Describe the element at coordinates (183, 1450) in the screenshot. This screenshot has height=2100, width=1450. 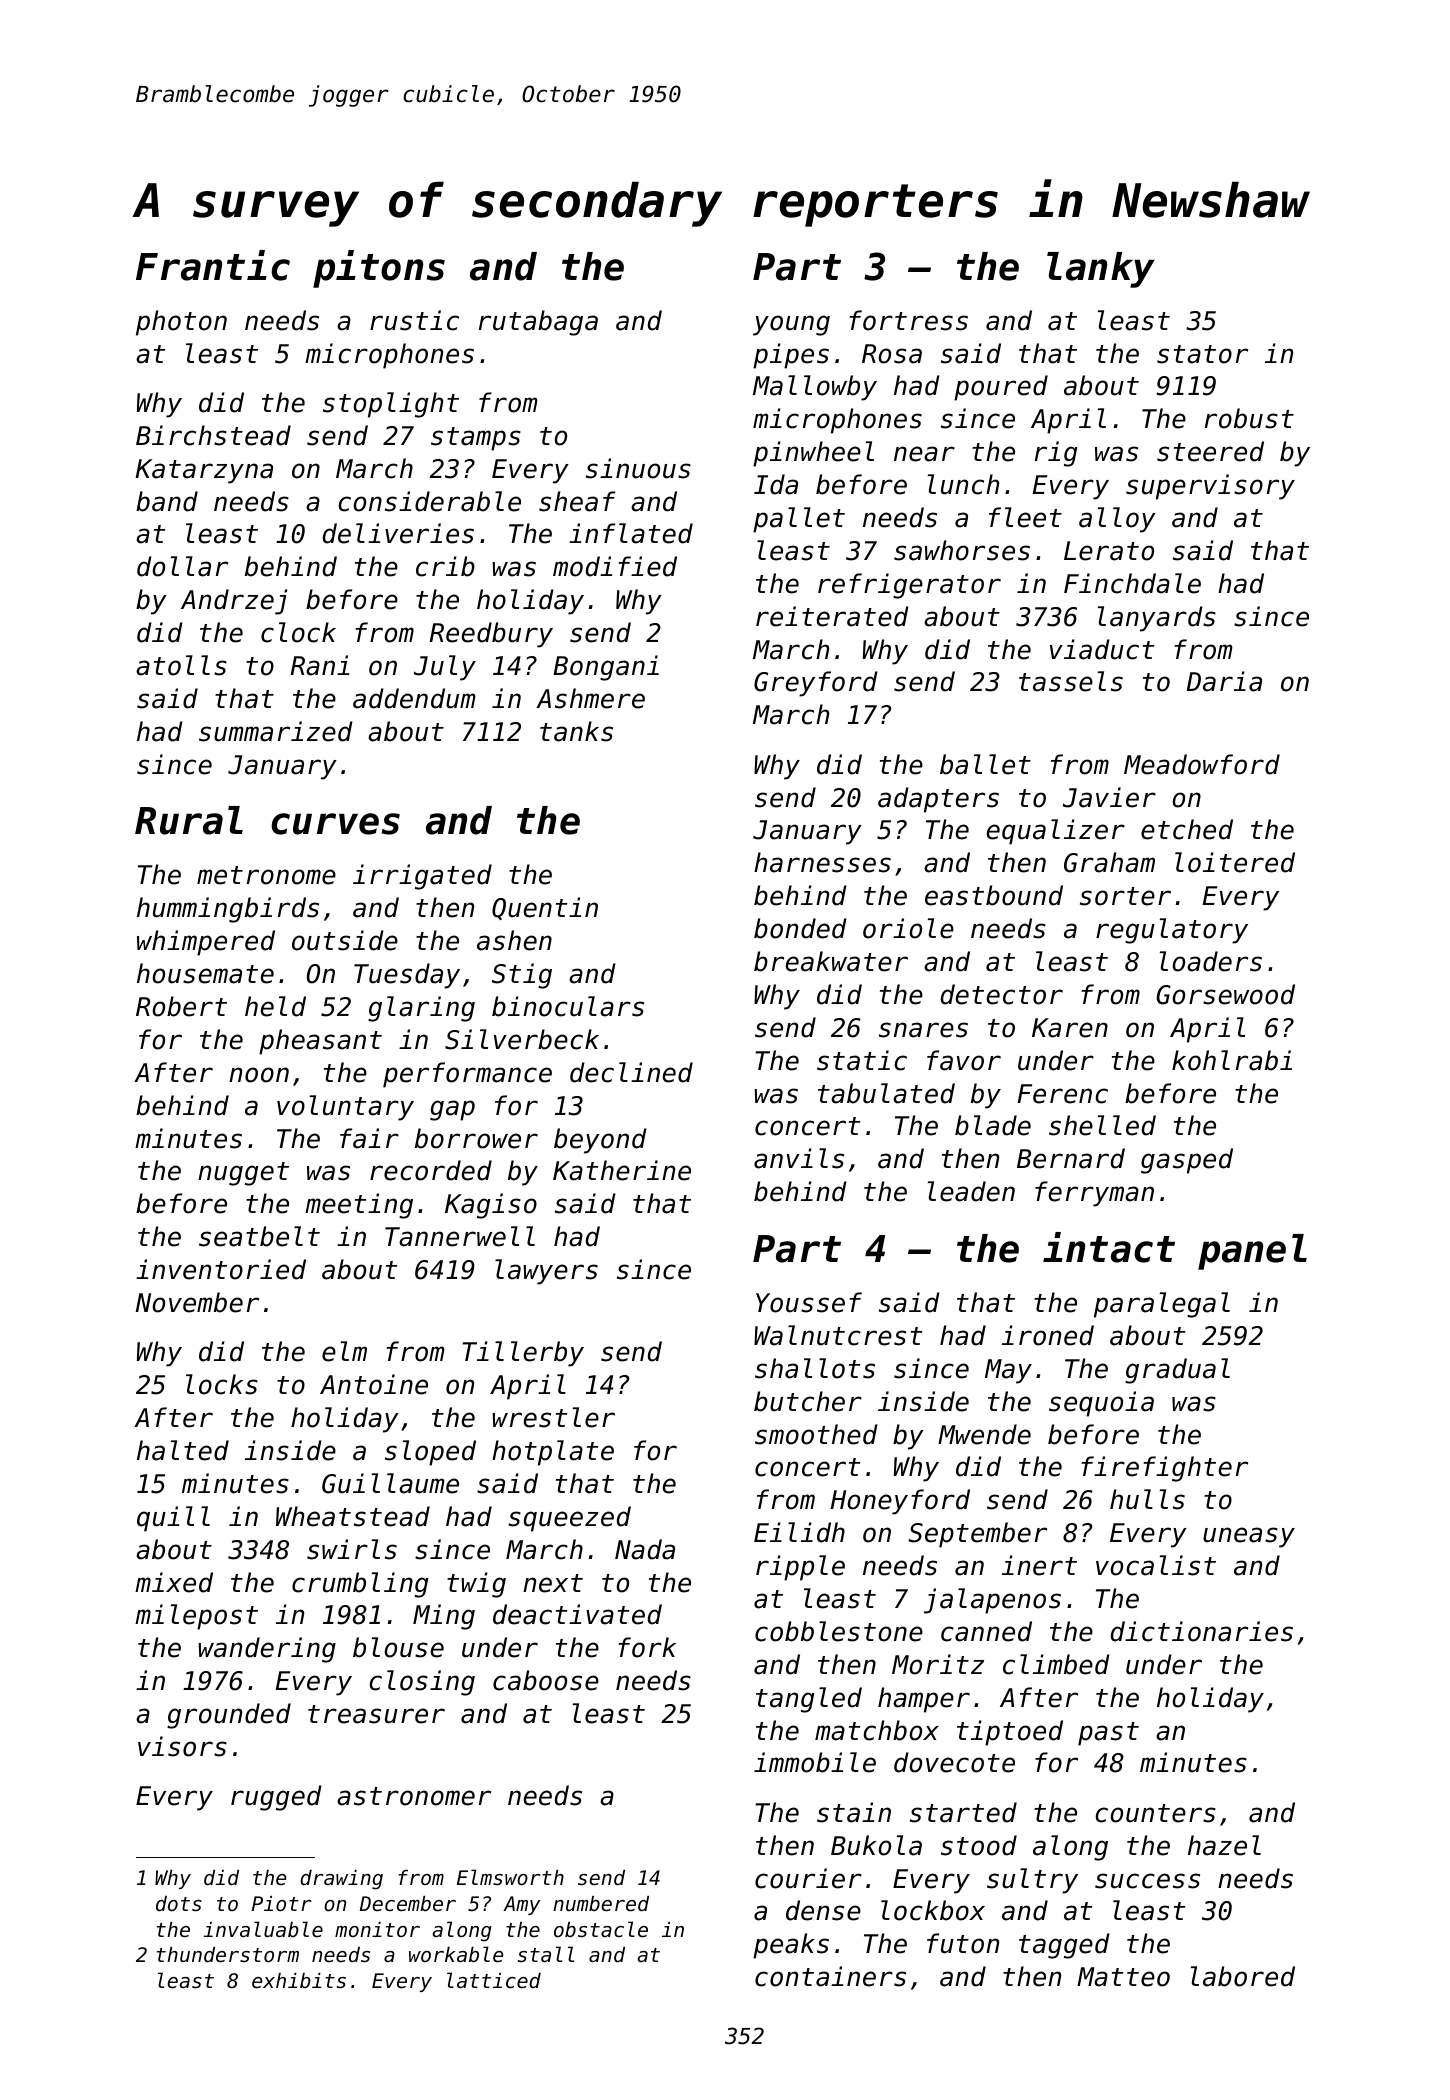
I see `halted` at that location.
